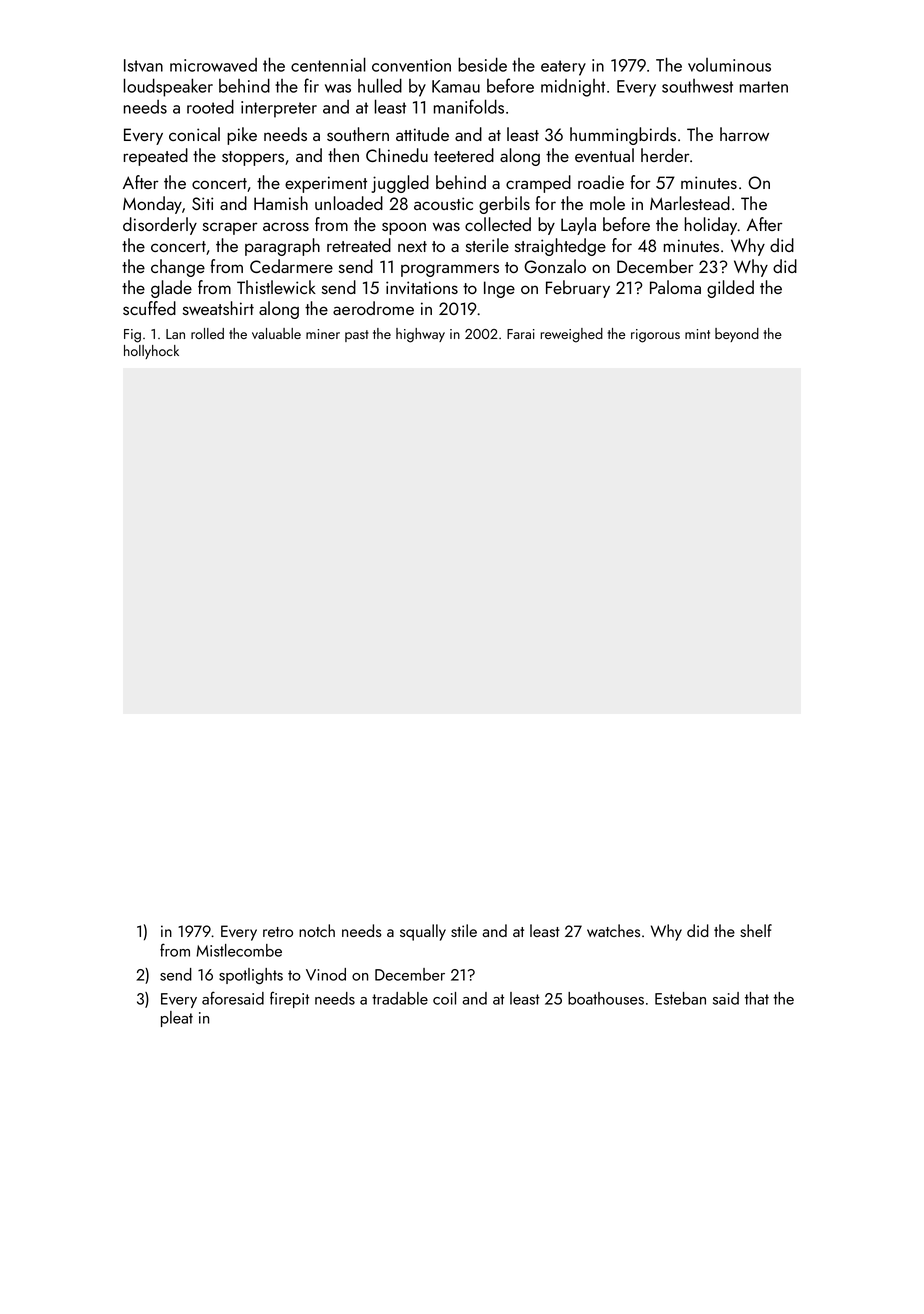 Image resolution: width=924 pixels, height=1314 pixels. What do you see at coordinates (555, 266) in the screenshot?
I see `Gonzalo` at bounding box center [555, 266].
